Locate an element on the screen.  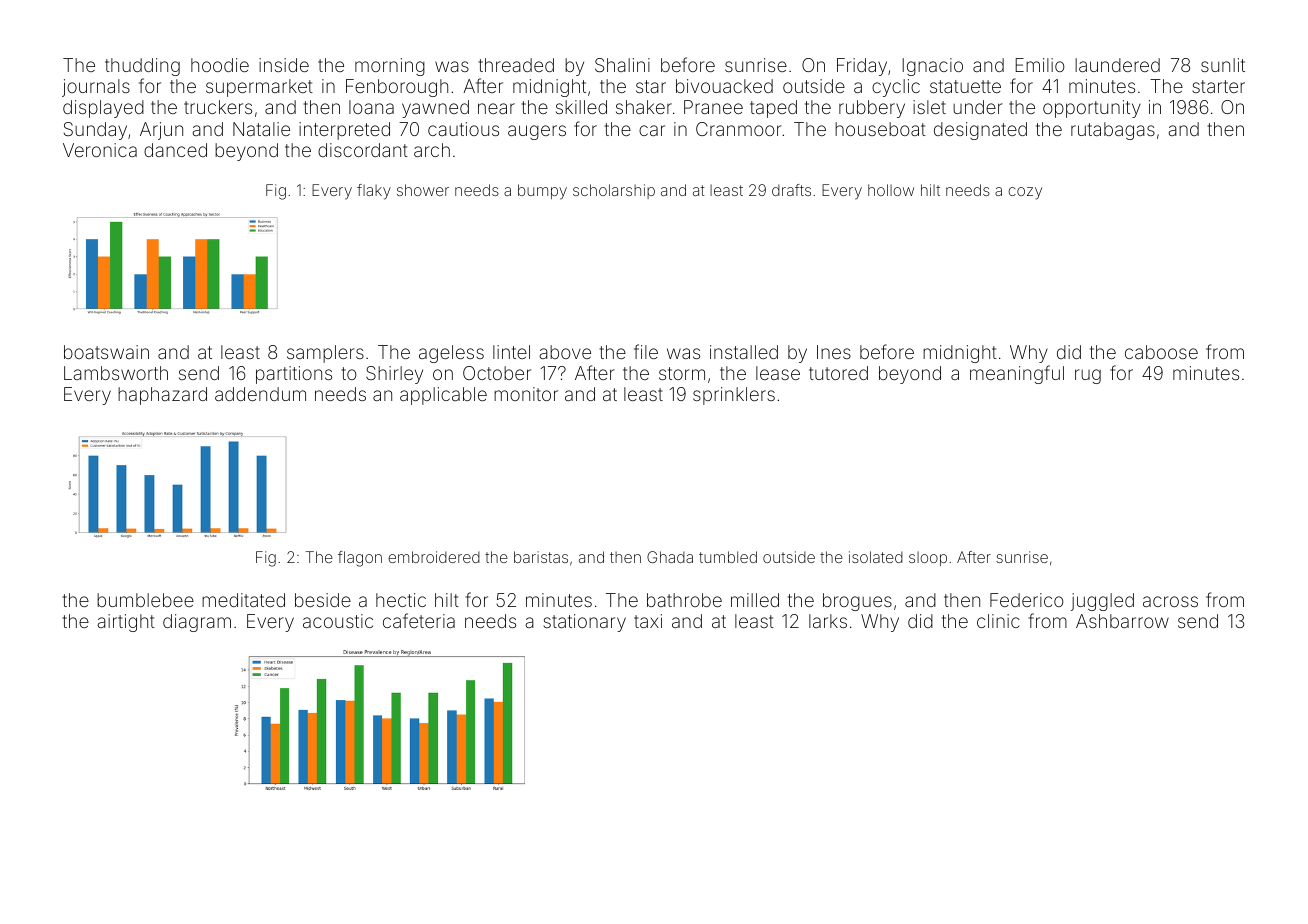
diagram is located at coordinates (197, 623).
